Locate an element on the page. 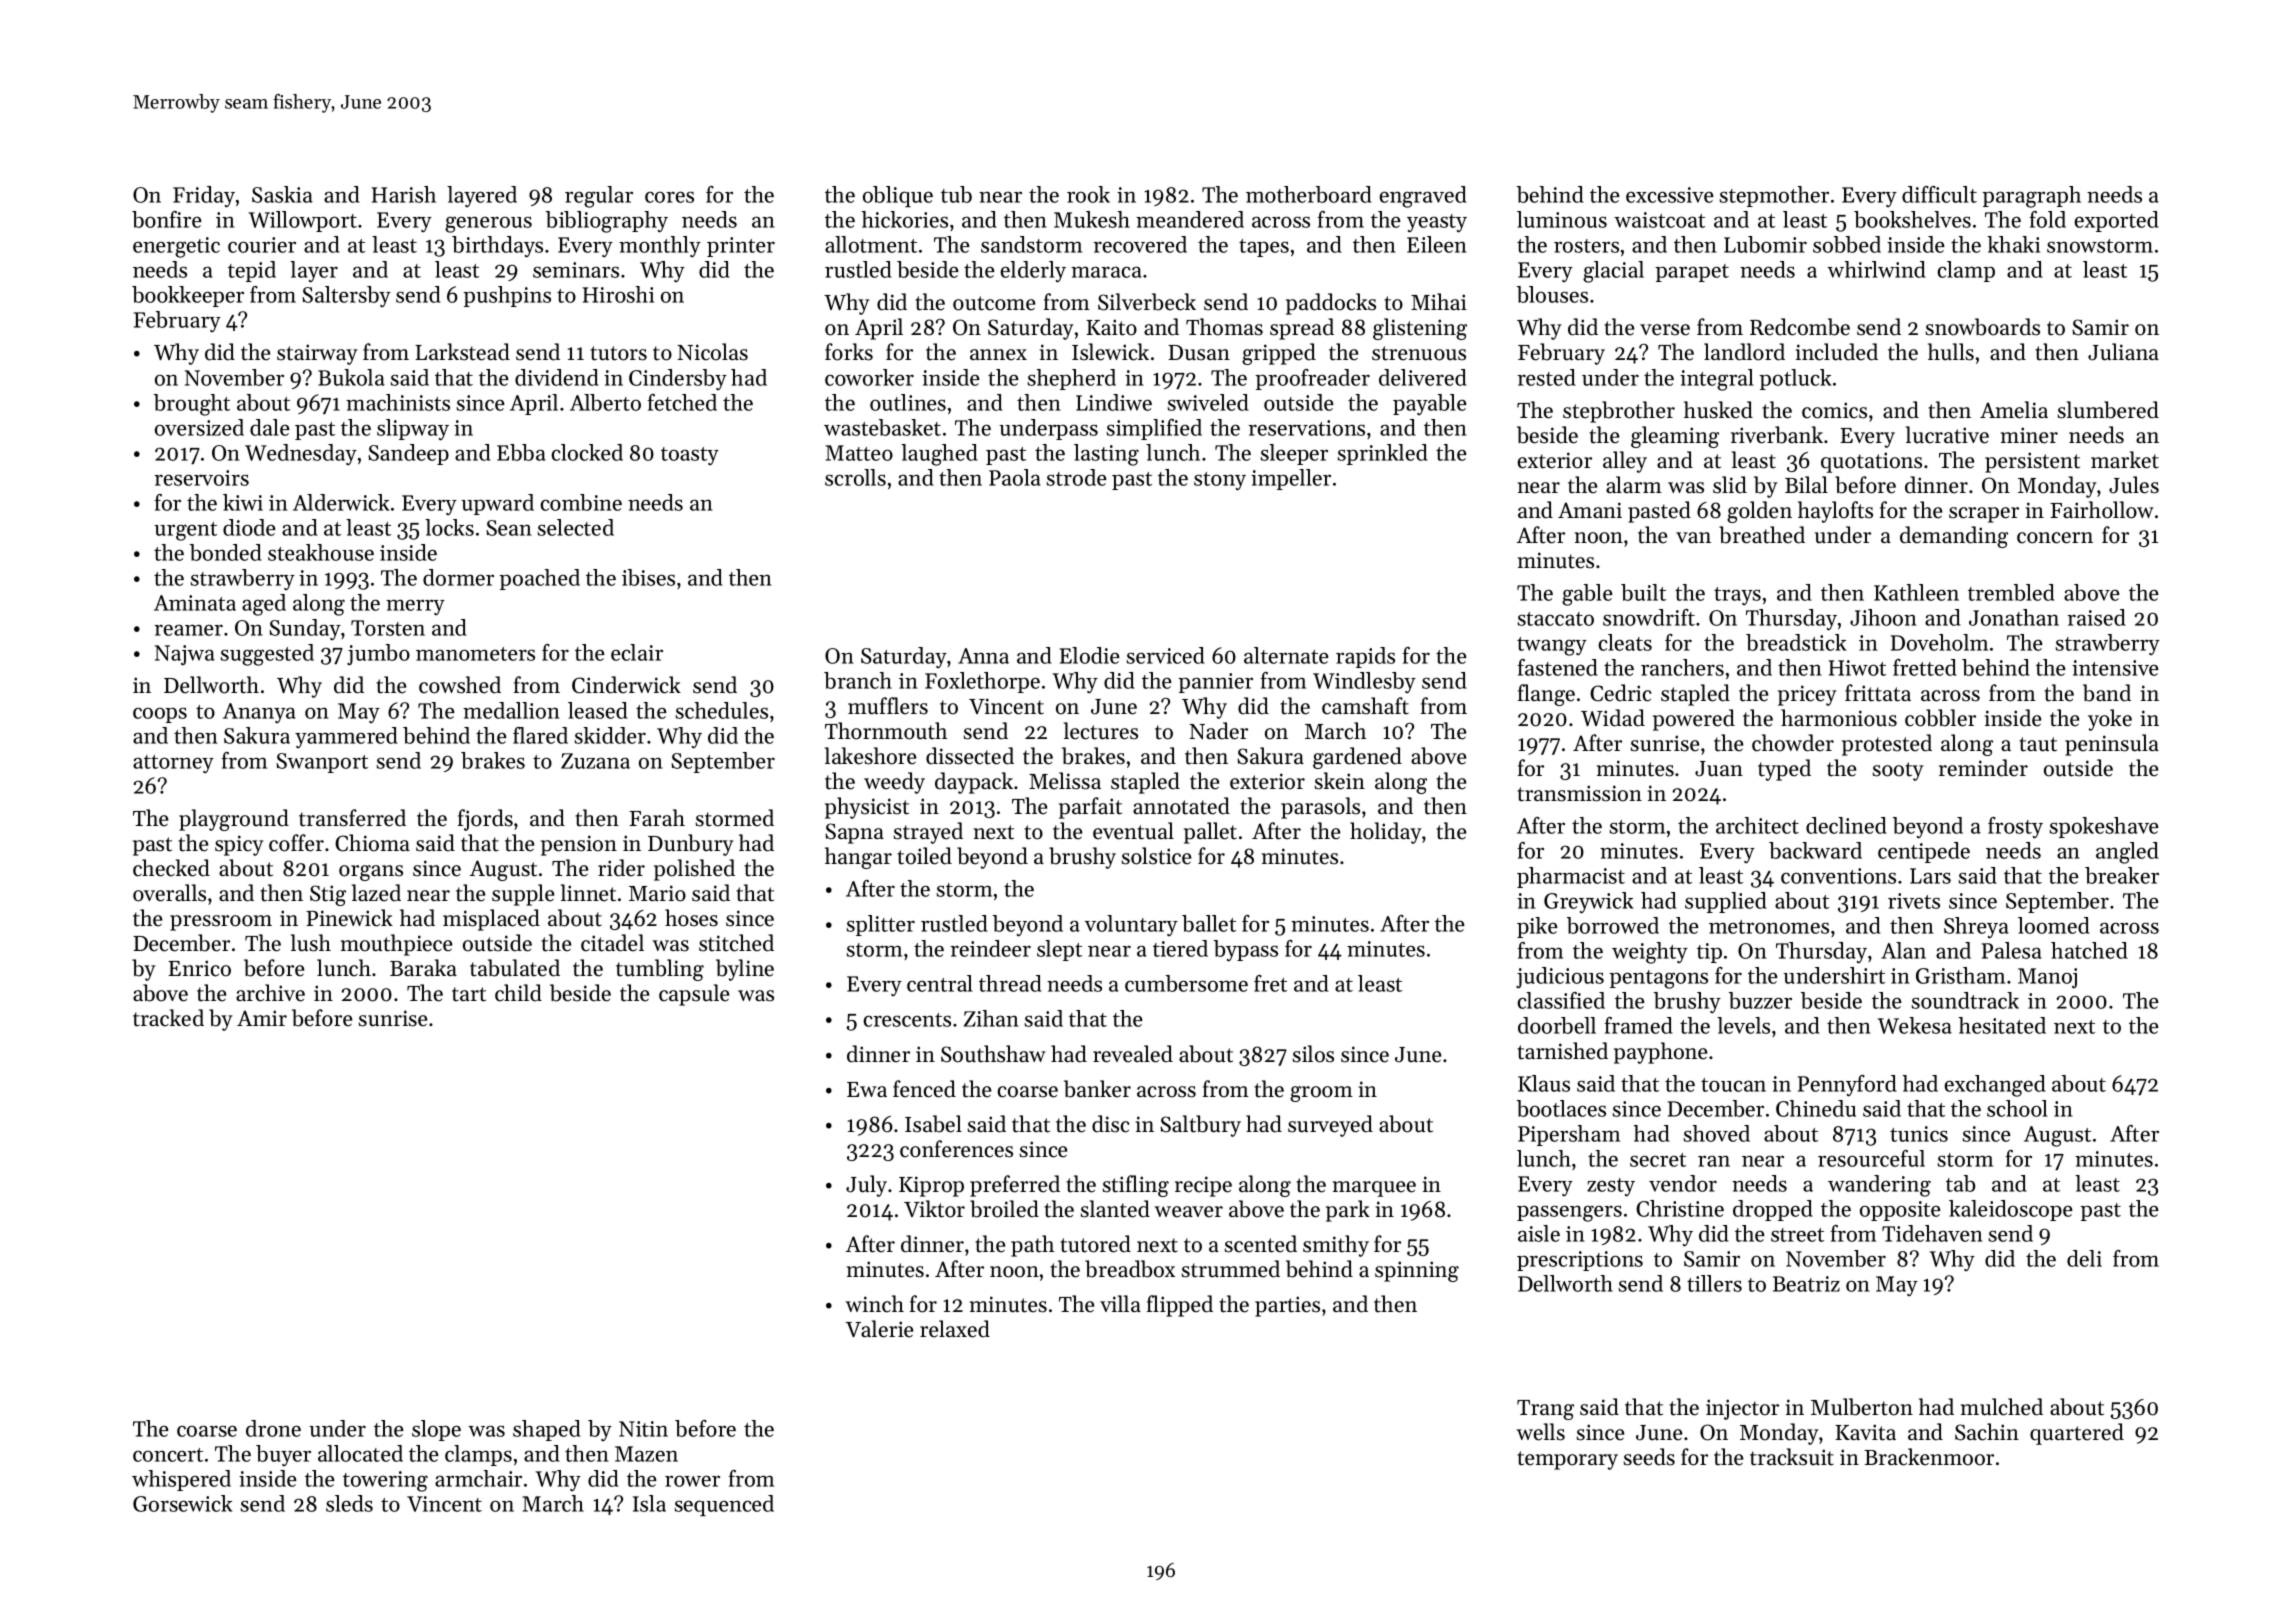  July is located at coordinates (866, 1186).
